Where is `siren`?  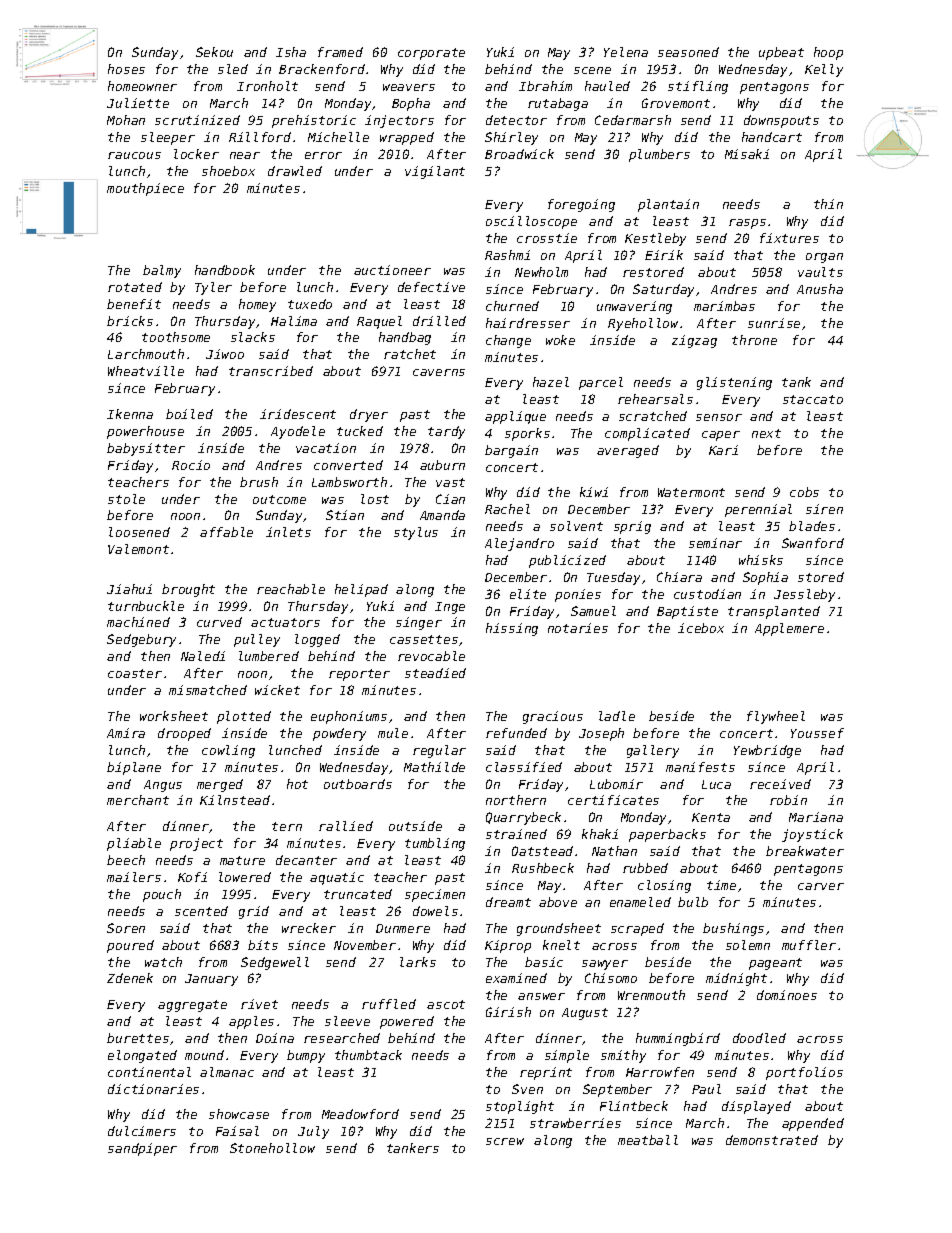
siren is located at coordinates (824, 509).
